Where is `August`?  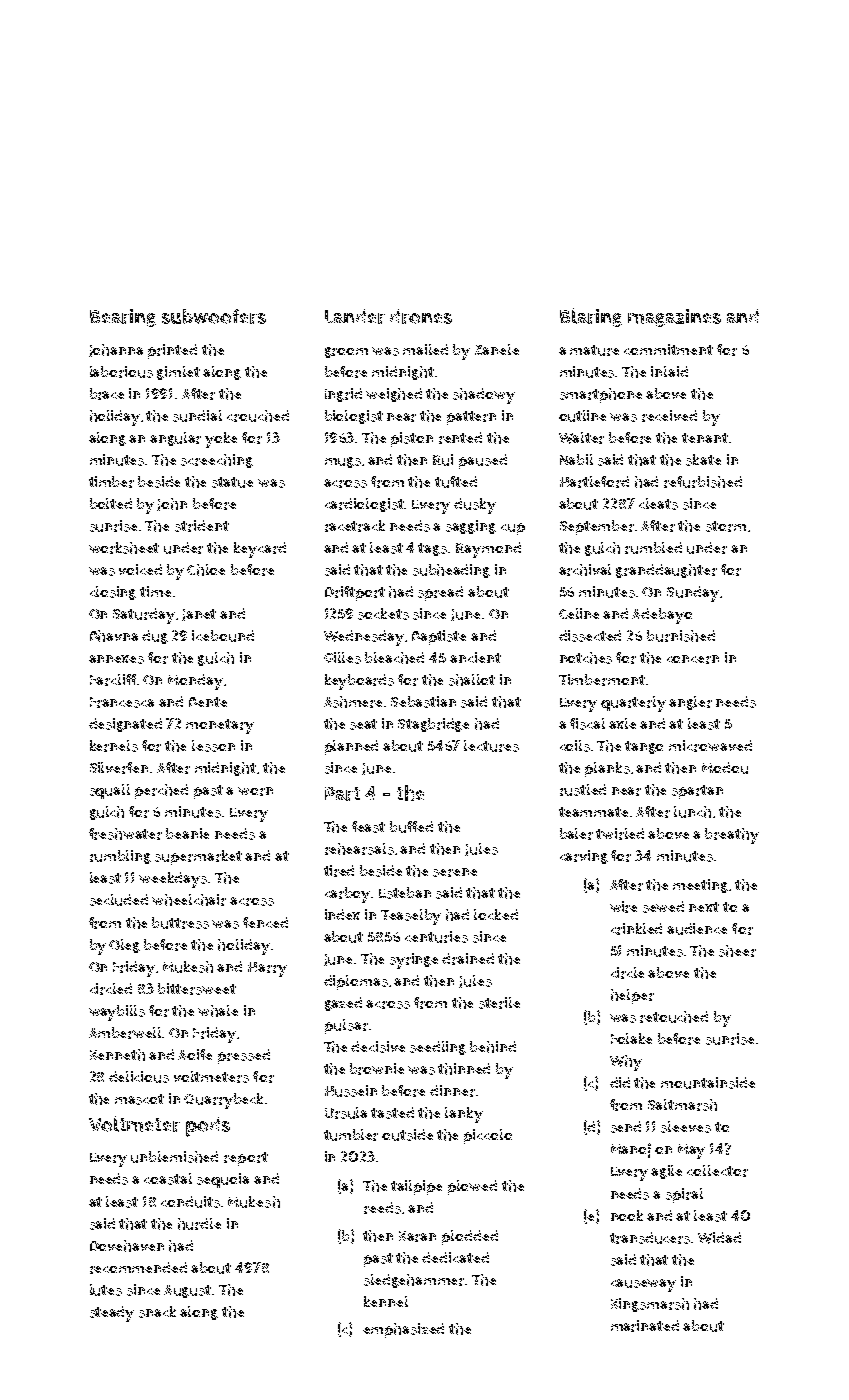
August is located at coordinates (187, 1291).
